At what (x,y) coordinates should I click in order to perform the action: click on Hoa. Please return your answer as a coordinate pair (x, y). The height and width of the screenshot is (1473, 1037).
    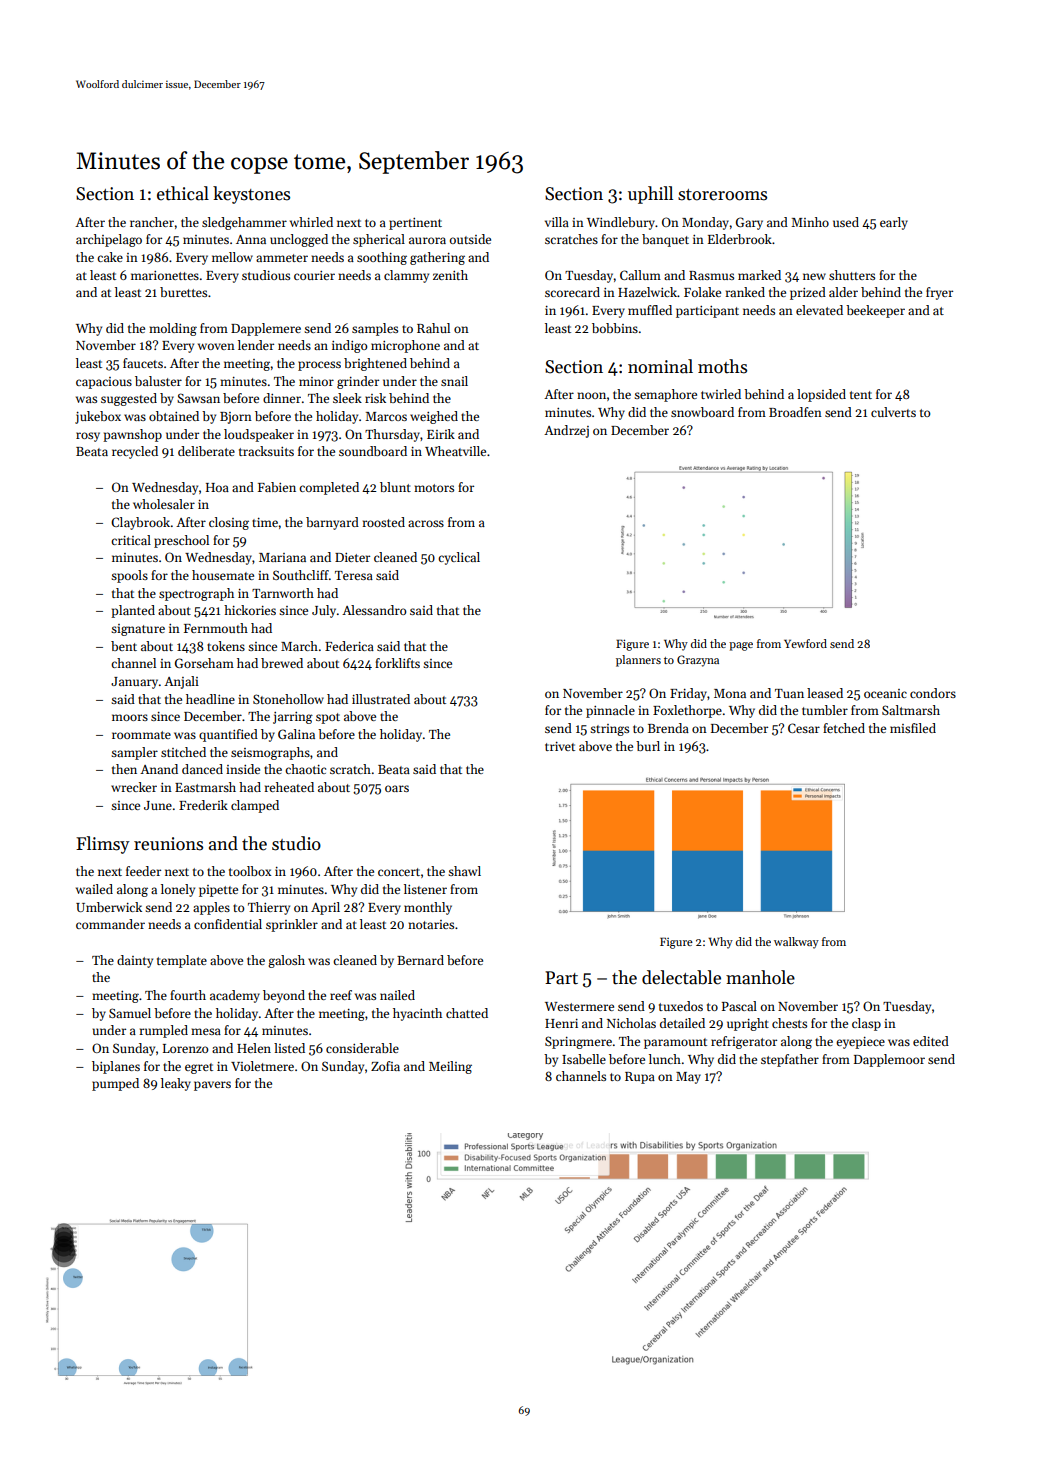
    Looking at the image, I should click on (217, 487).
